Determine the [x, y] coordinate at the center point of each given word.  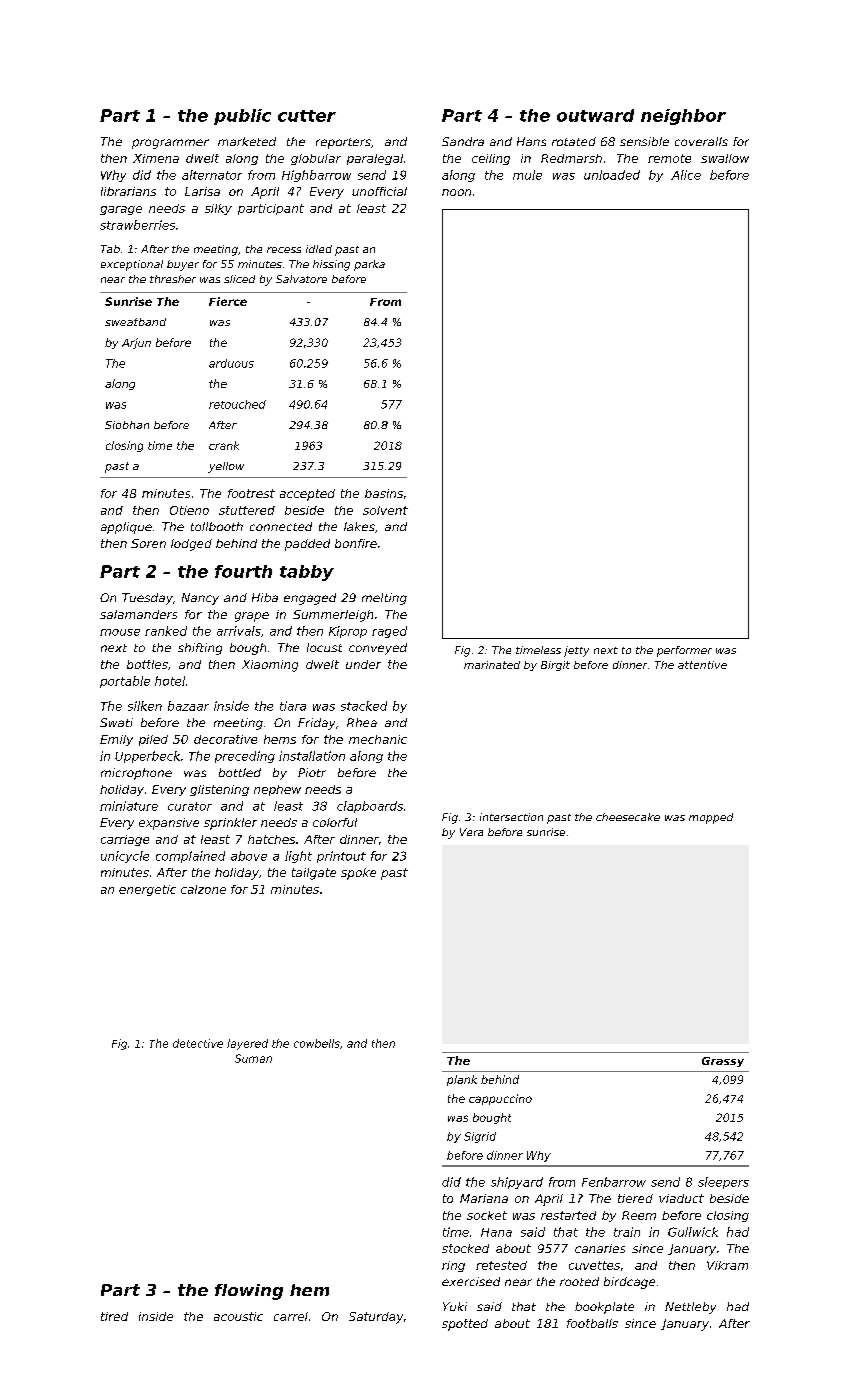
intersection [511, 817]
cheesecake [628, 817]
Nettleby [690, 1308]
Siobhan [127, 425]
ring [453, 1266]
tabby [307, 573]
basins [384, 493]
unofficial [379, 191]
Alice [686, 175]
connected [281, 526]
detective [198, 1043]
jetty [576, 651]
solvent [385, 510]
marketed [247, 141]
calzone [203, 889]
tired [114, 1316]
